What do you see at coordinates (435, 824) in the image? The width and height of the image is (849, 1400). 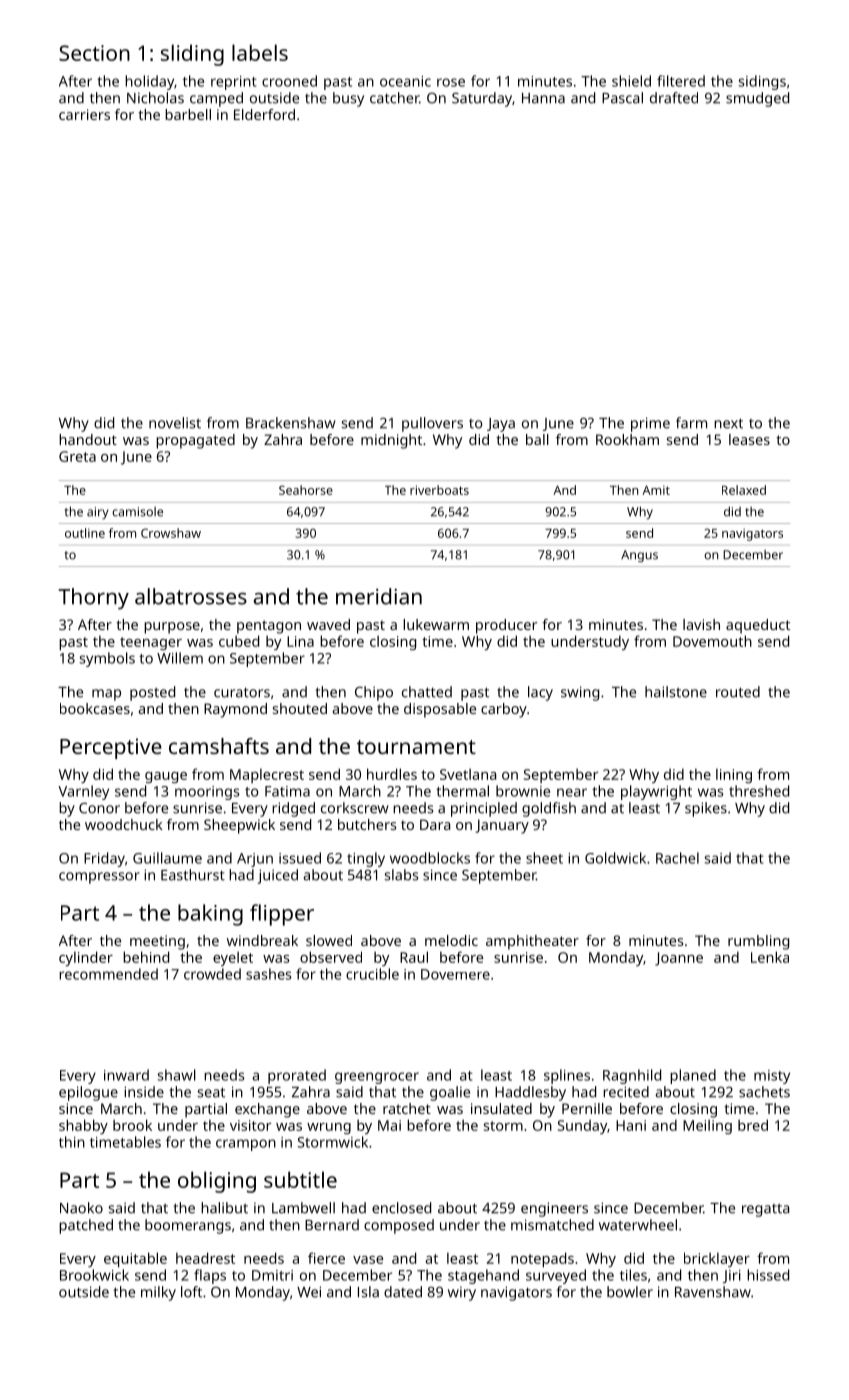 I see `Dara` at bounding box center [435, 824].
